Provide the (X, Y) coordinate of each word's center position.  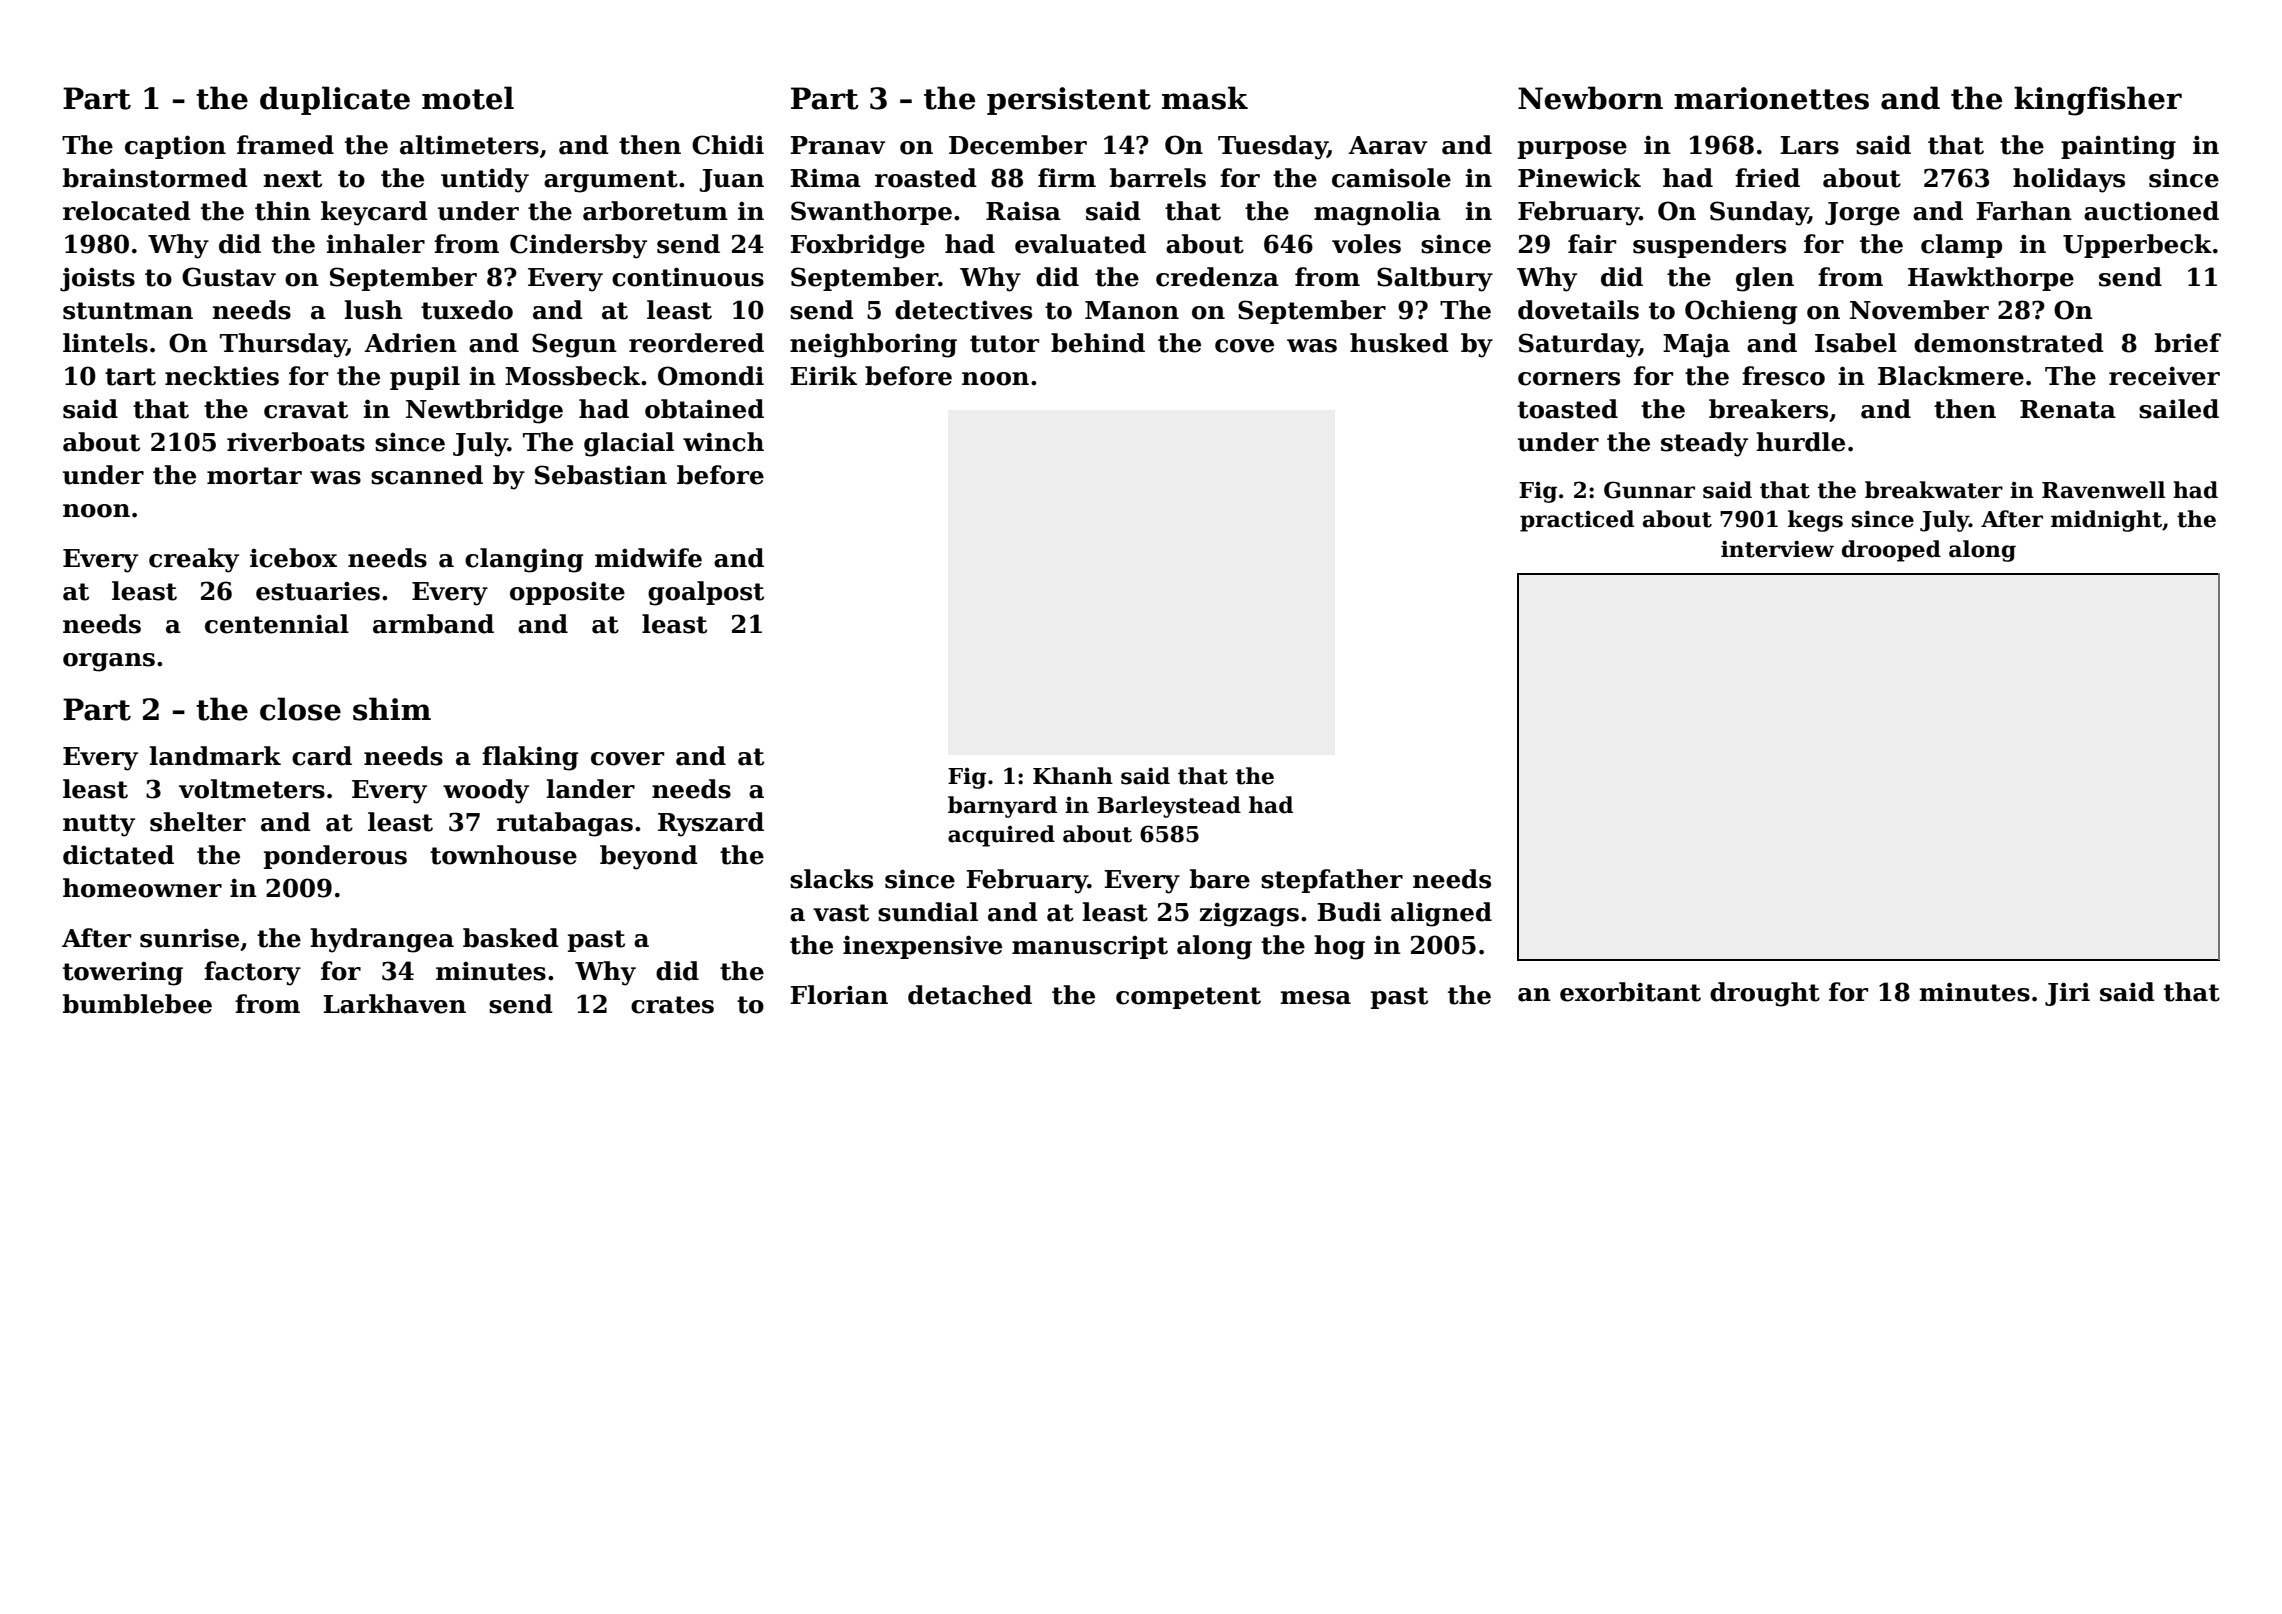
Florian (839, 995)
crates (672, 1005)
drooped (1891, 551)
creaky (194, 560)
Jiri (2067, 994)
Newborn (1590, 98)
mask (1205, 98)
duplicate (335, 100)
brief (2188, 343)
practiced (1577, 521)
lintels (105, 343)
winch (723, 442)
